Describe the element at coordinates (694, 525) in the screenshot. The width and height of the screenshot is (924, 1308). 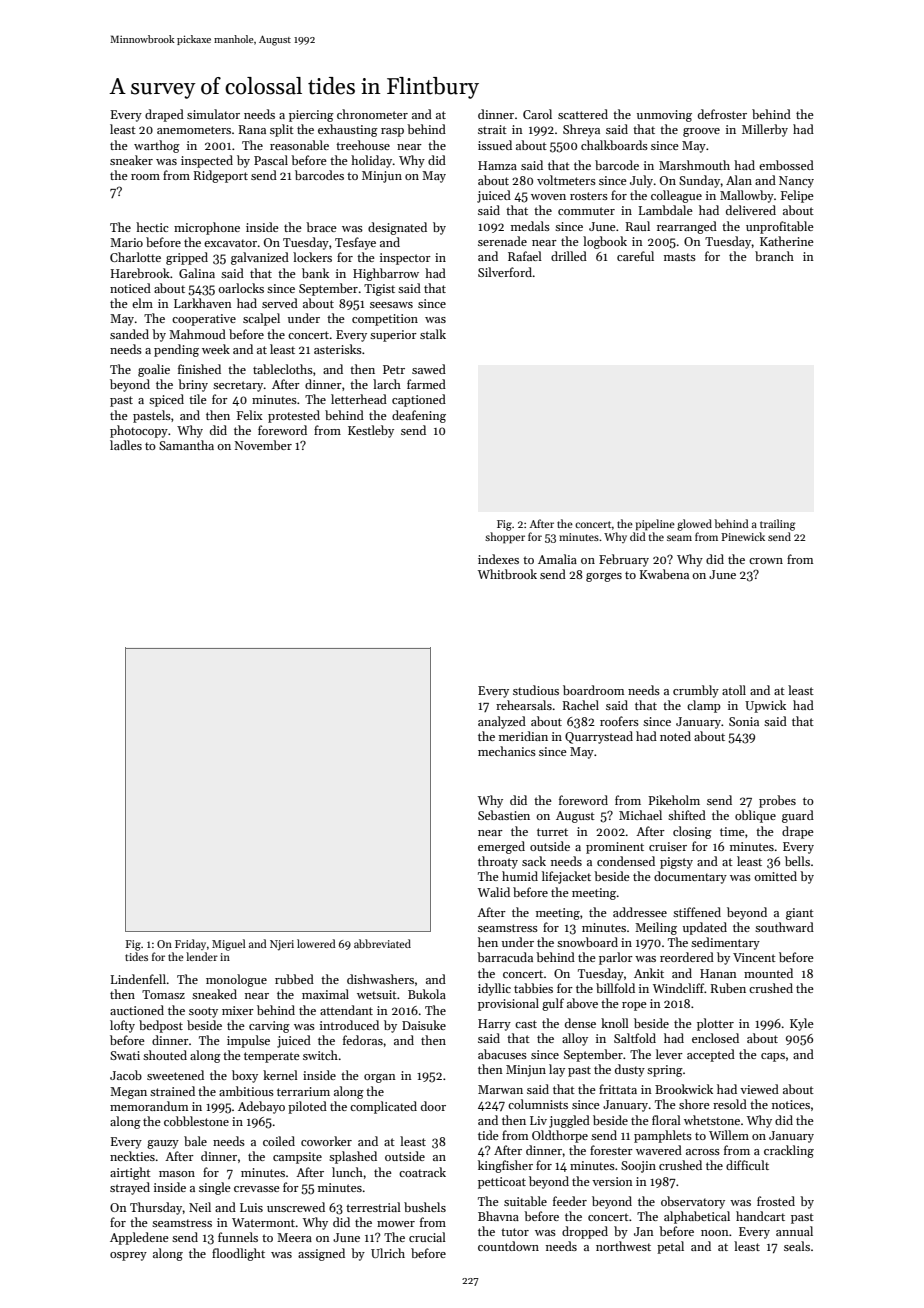
I see `glowed` at that location.
